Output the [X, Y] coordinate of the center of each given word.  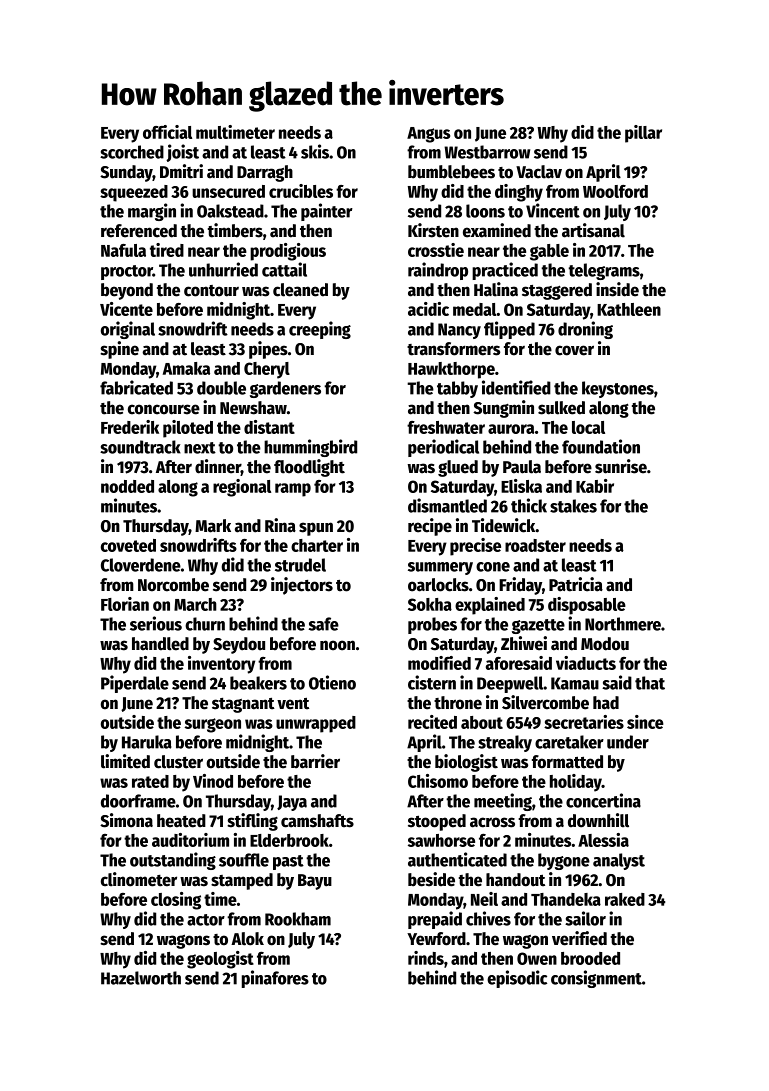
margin [152, 212]
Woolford [615, 191]
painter [327, 212]
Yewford [436, 939]
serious [156, 623]
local [588, 427]
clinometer [139, 879]
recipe [430, 527]
